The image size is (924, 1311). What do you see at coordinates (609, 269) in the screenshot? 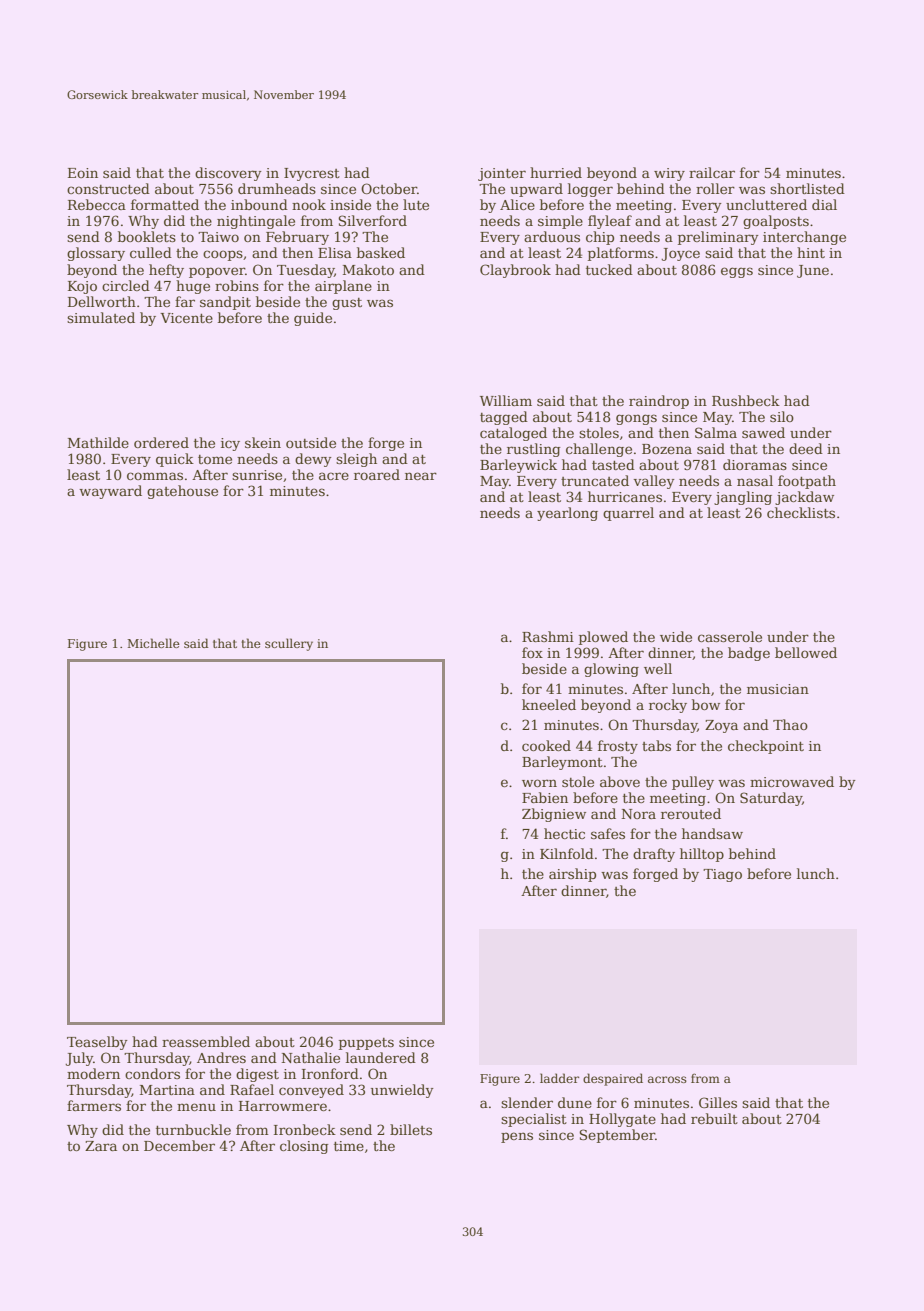
I see `tucked` at bounding box center [609, 269].
